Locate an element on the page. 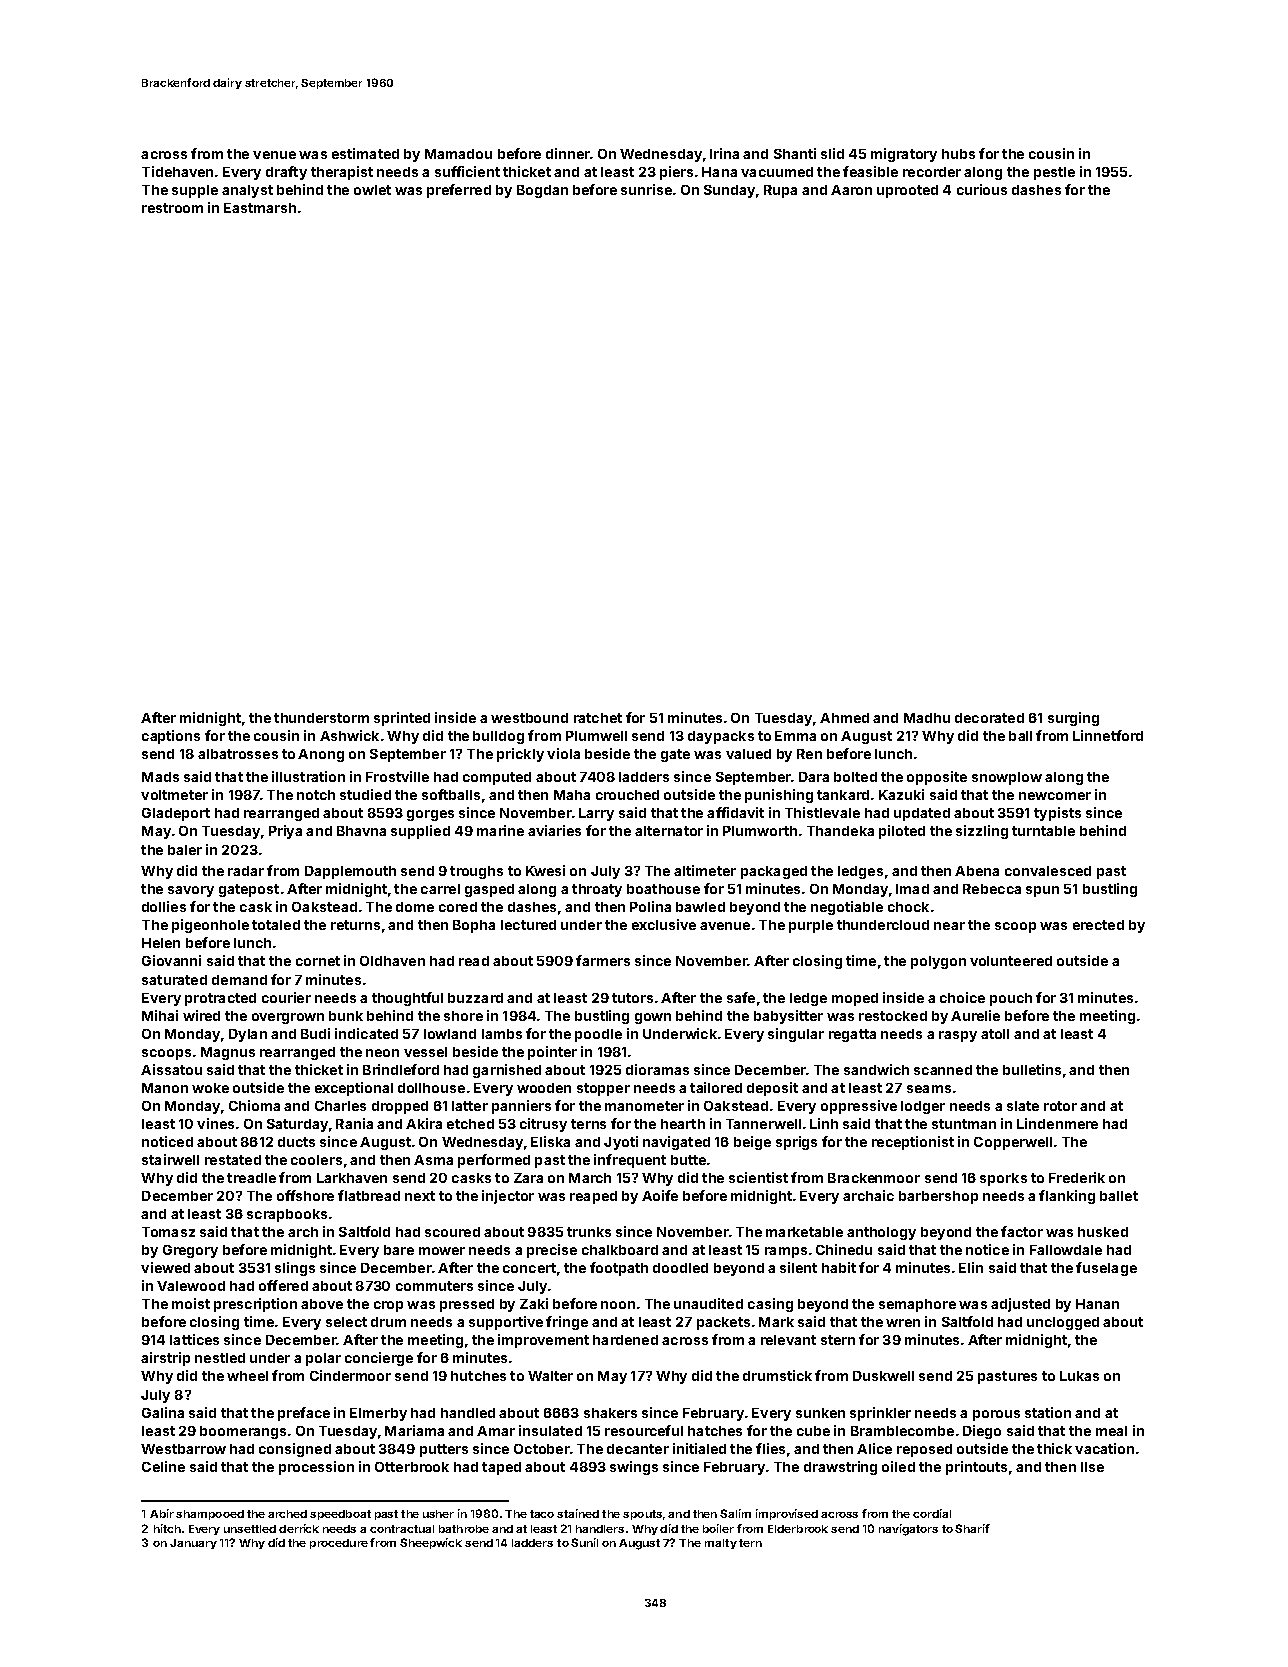 The height and width of the image is (1667, 1288). Ilse is located at coordinates (1092, 1467).
